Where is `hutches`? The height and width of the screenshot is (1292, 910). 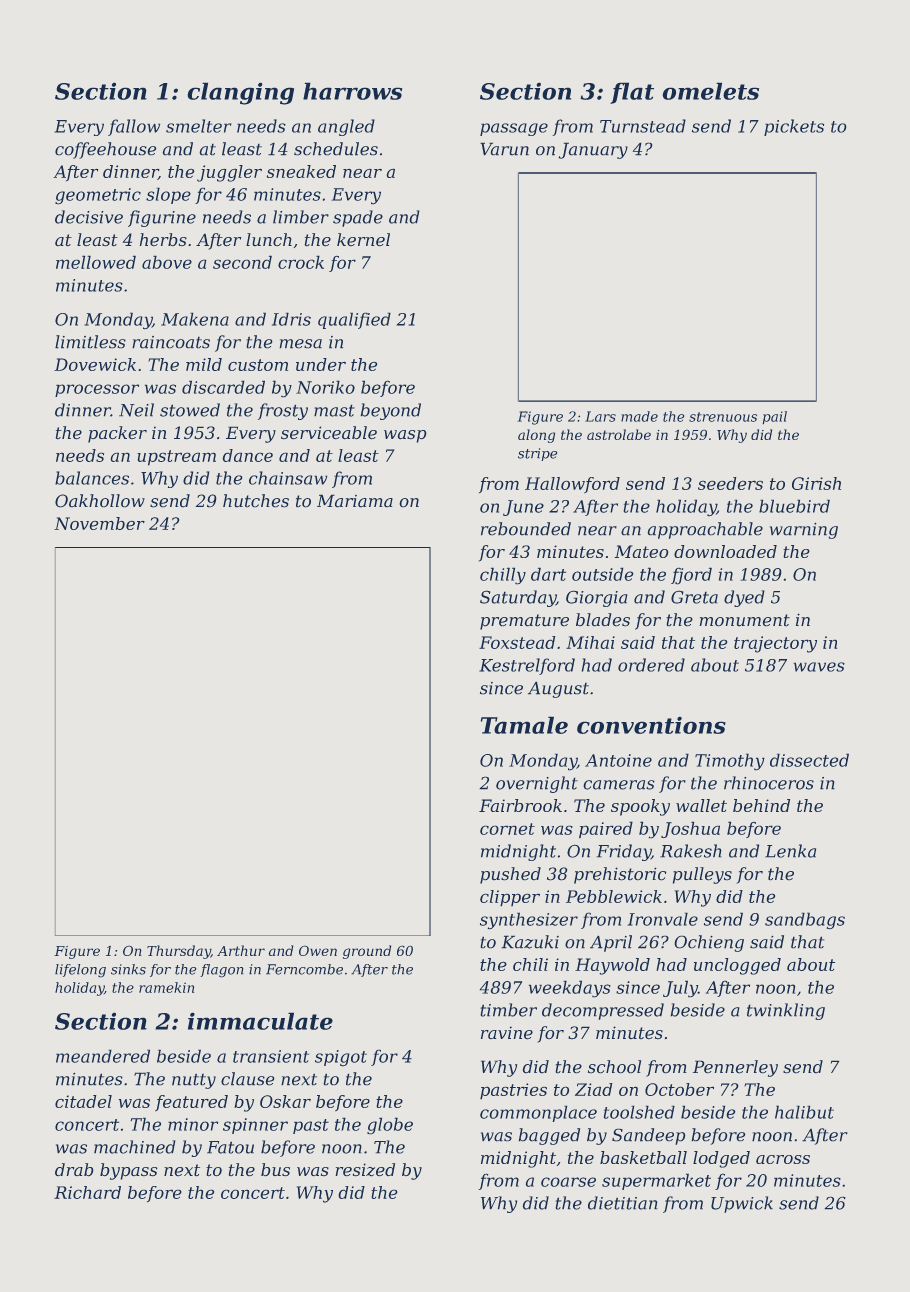
hutches is located at coordinates (256, 501).
